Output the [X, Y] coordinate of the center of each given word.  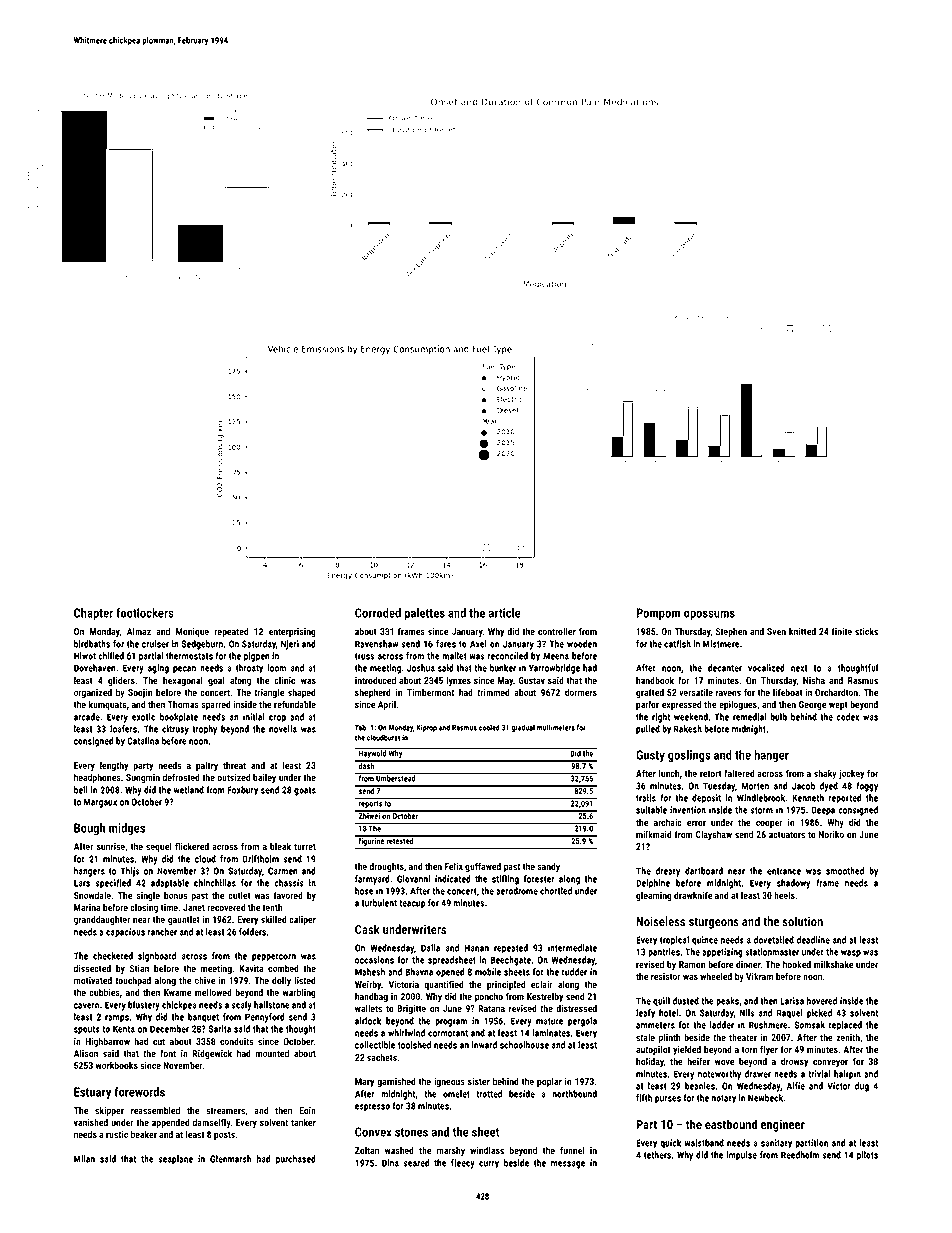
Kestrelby [545, 997]
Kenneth [808, 798]
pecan [184, 670]
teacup [412, 904]
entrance [784, 871]
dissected [92, 968]
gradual [523, 728]
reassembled [155, 1110]
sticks [866, 631]
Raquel [790, 1014]
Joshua [421, 668]
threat [234, 765]
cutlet [239, 895]
